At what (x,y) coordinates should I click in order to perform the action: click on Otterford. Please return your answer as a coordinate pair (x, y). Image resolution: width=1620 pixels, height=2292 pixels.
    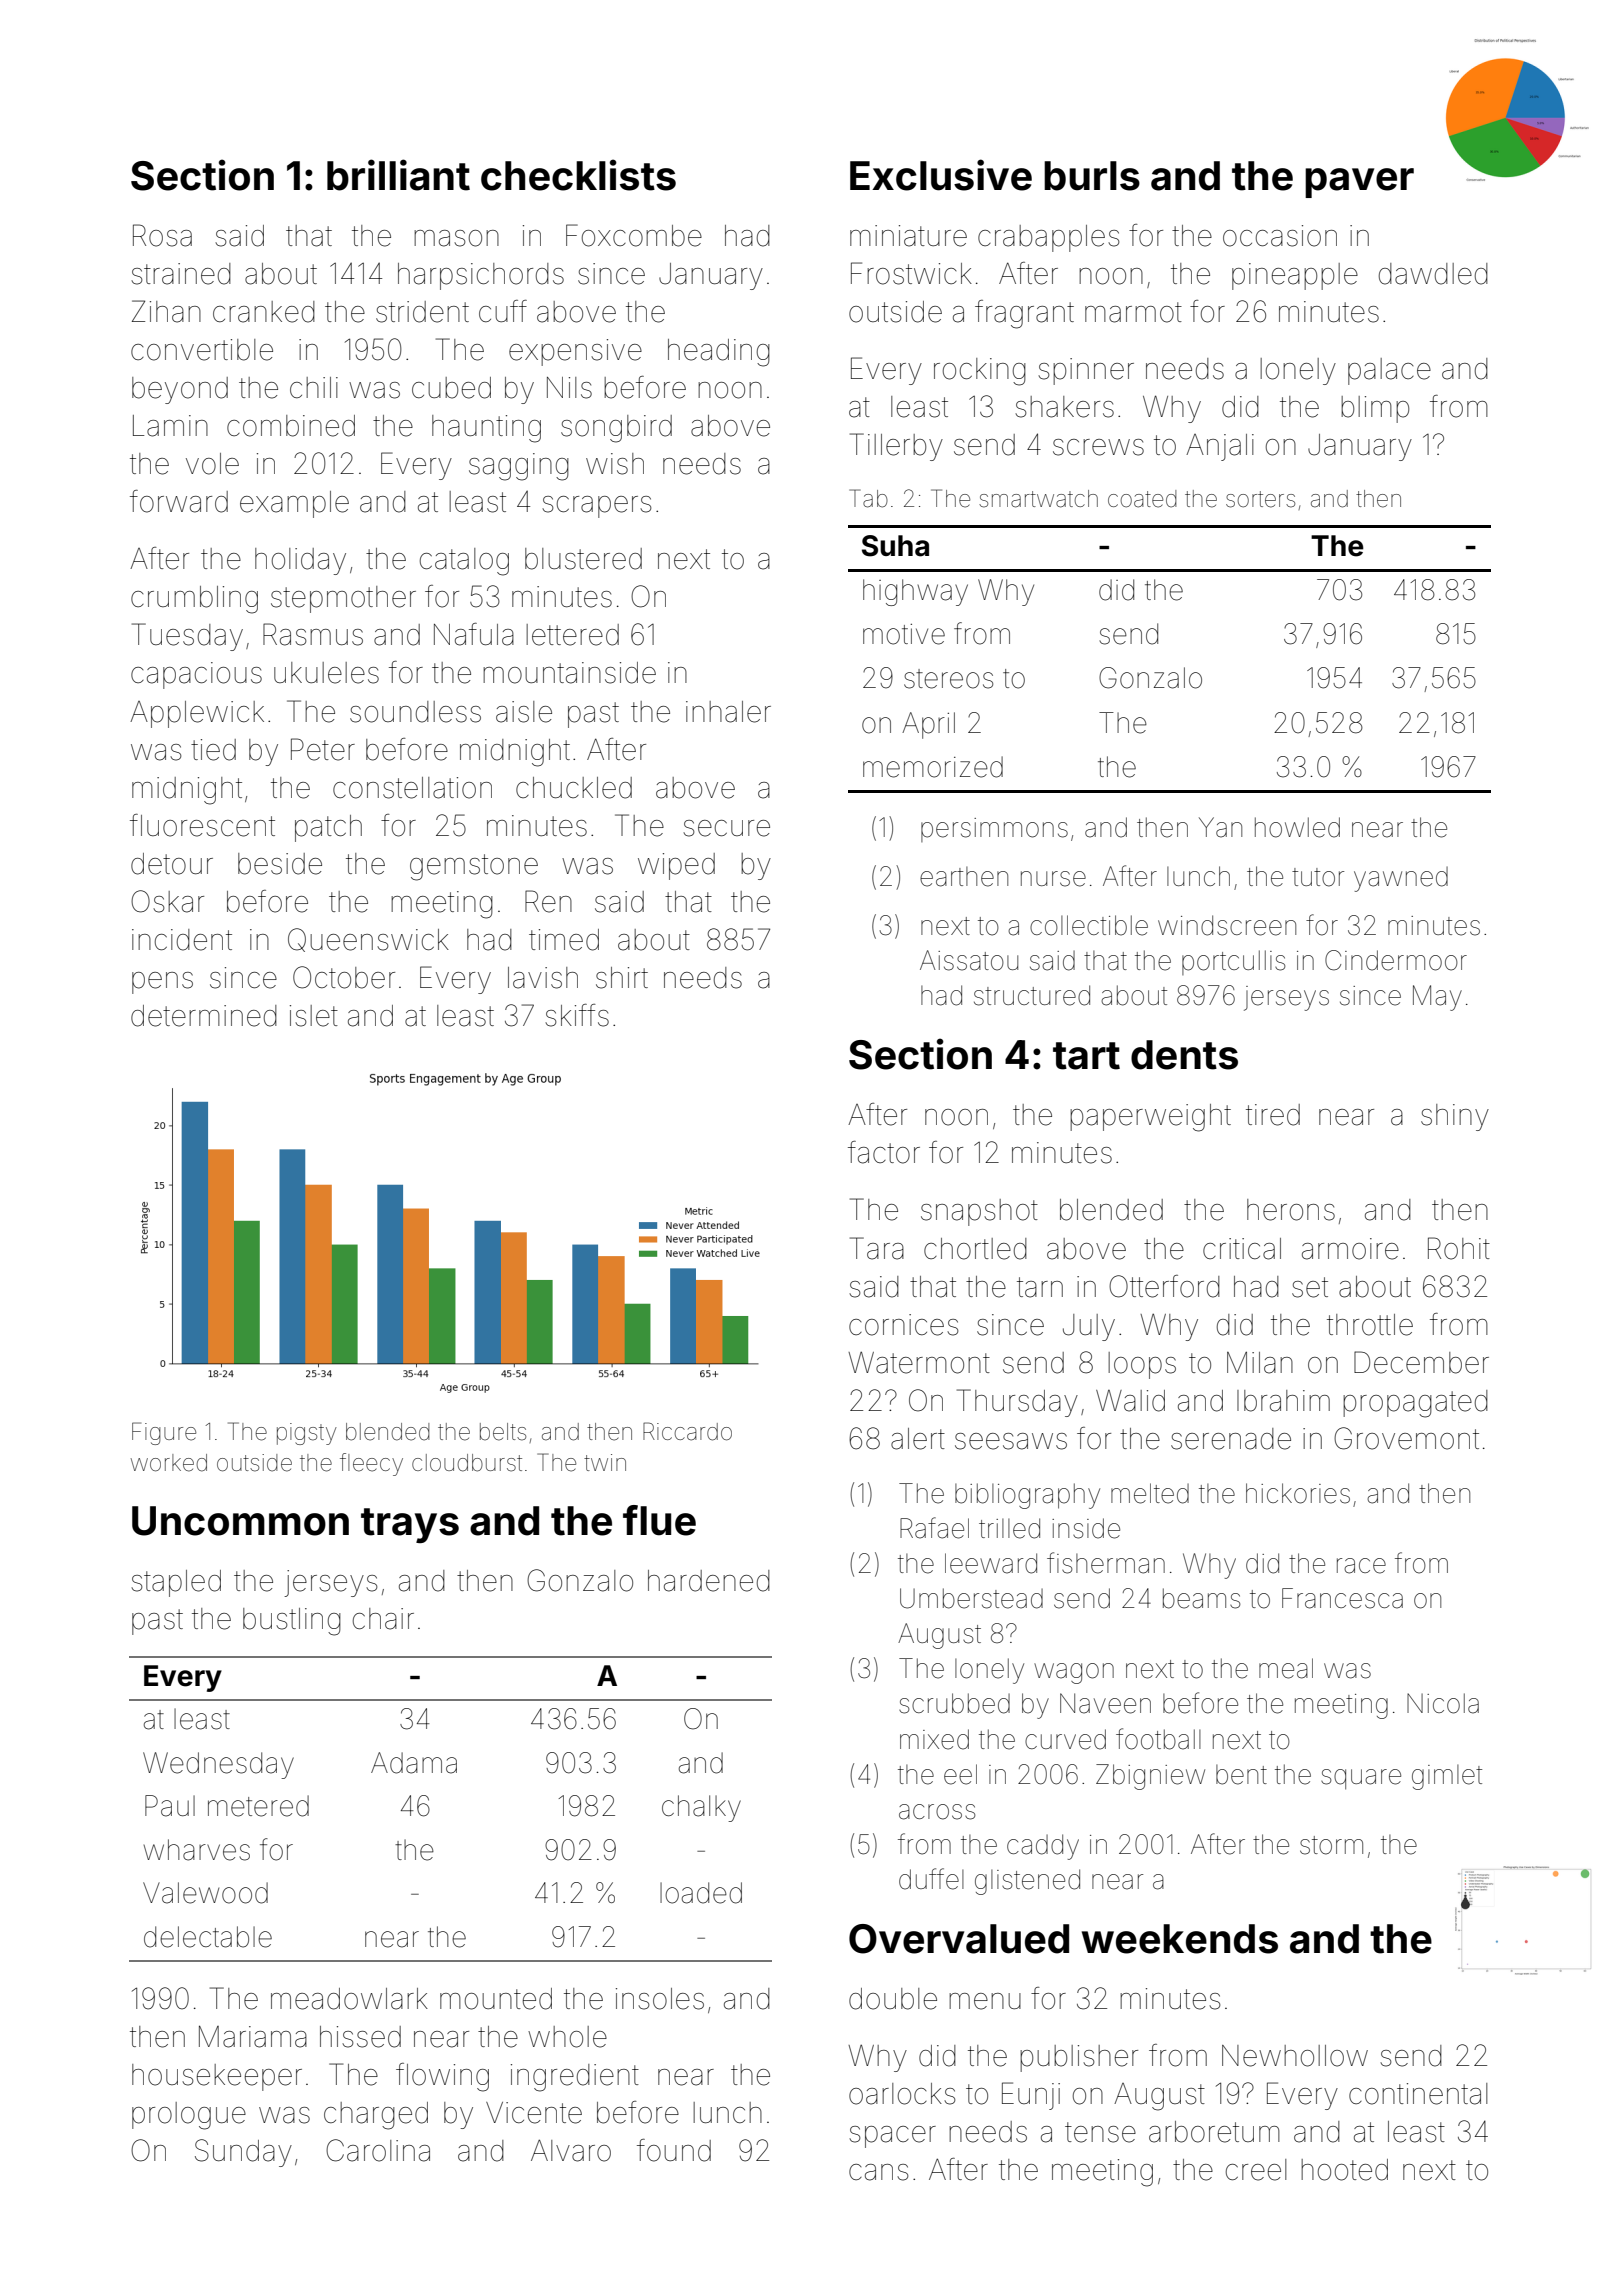
    Looking at the image, I should click on (1164, 1286).
